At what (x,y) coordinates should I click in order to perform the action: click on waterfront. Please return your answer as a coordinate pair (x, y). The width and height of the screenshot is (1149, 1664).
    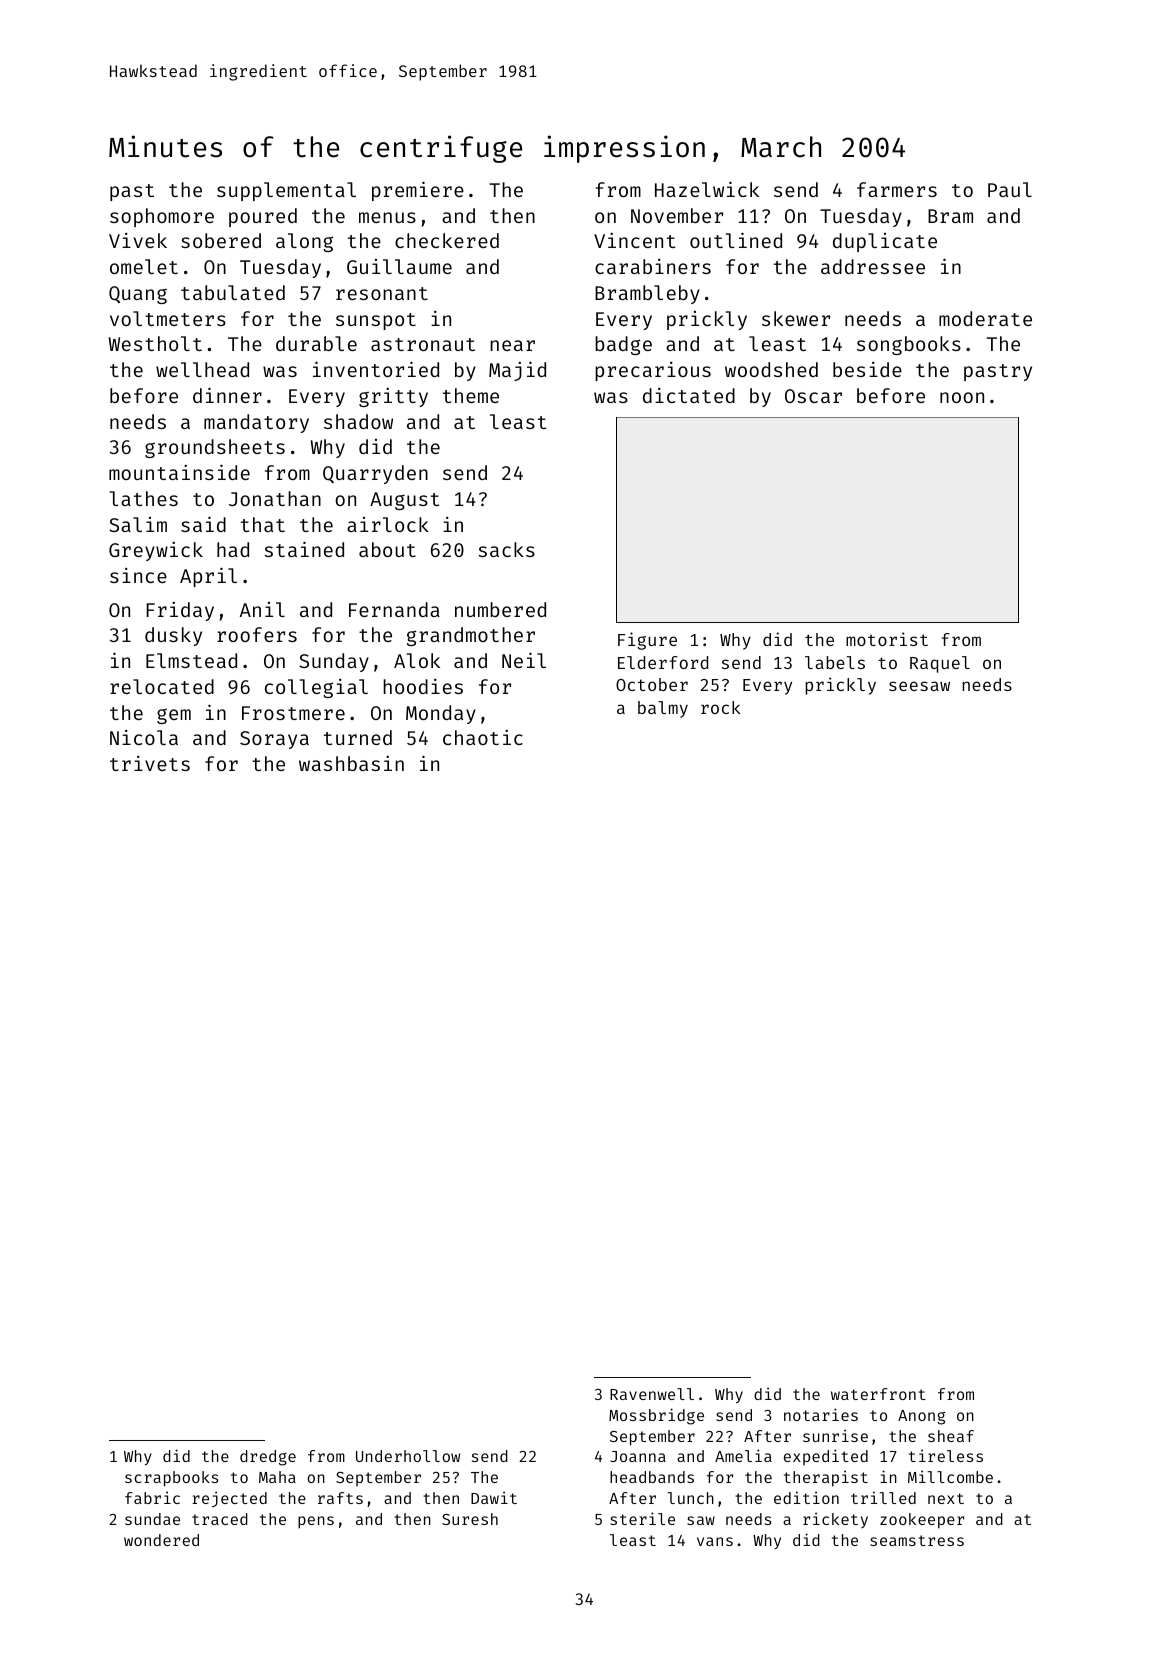
    Looking at the image, I should click on (878, 1394).
